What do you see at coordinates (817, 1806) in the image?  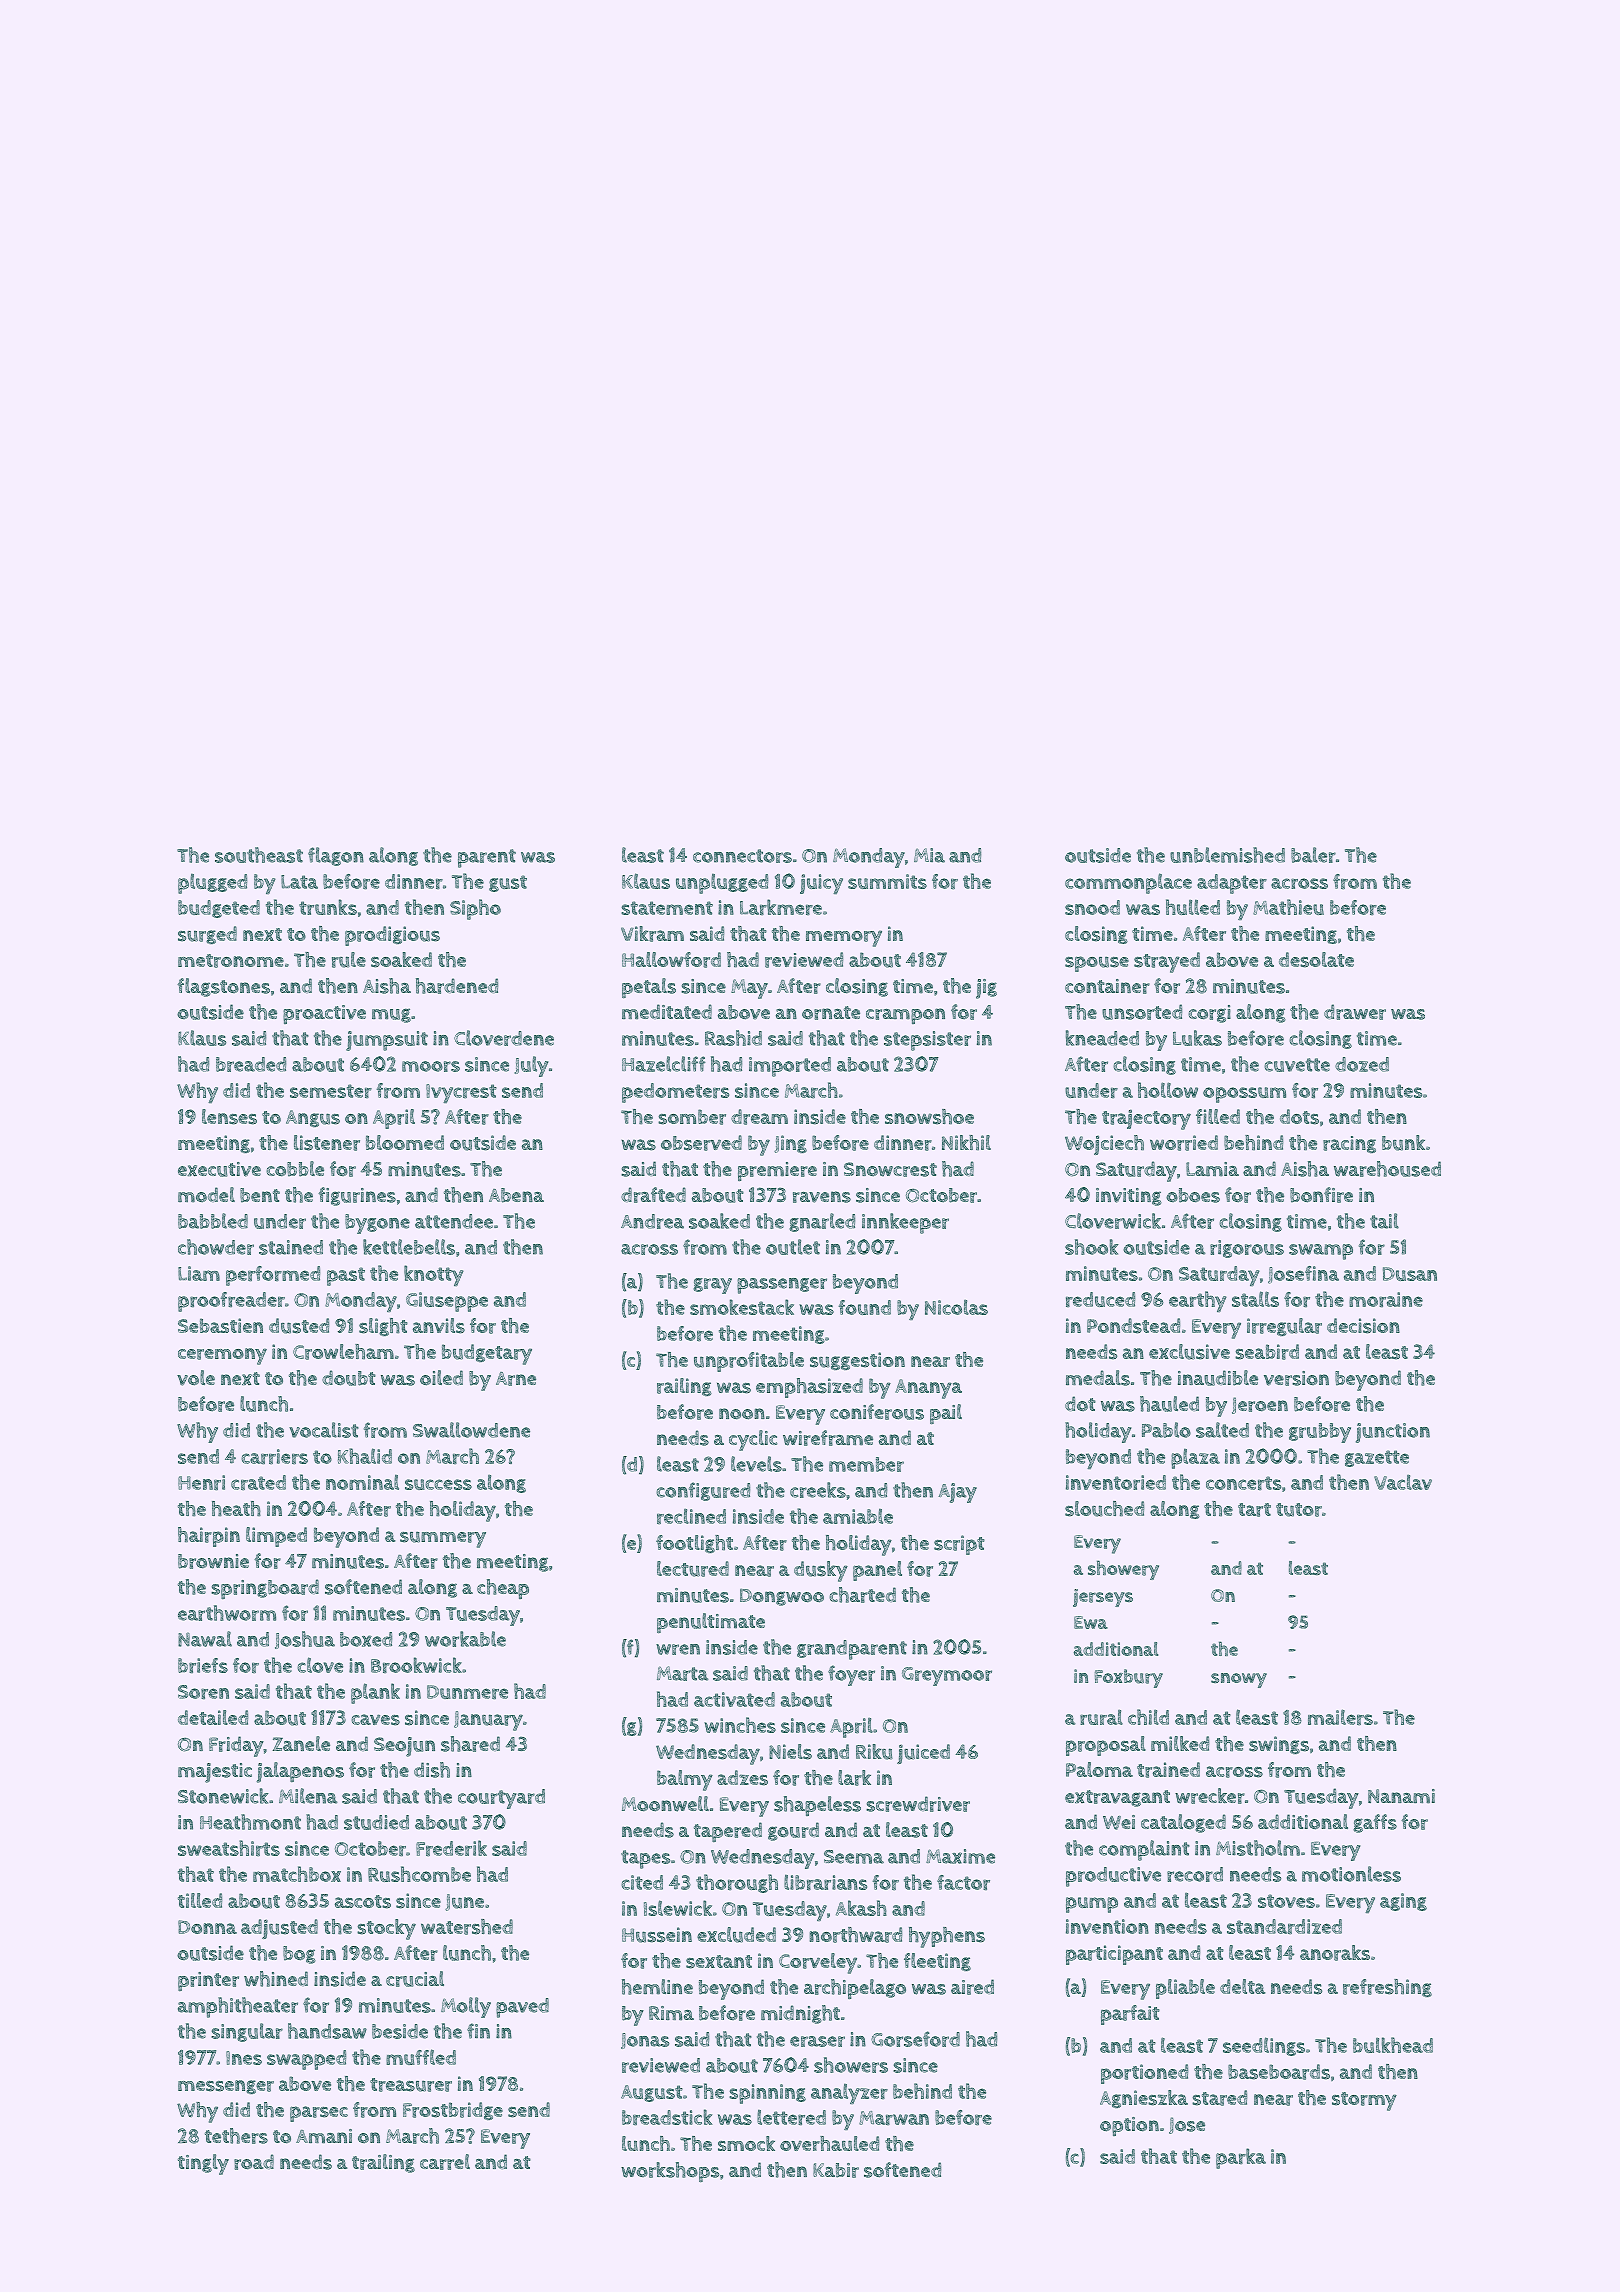 I see `shapeless` at bounding box center [817, 1806].
